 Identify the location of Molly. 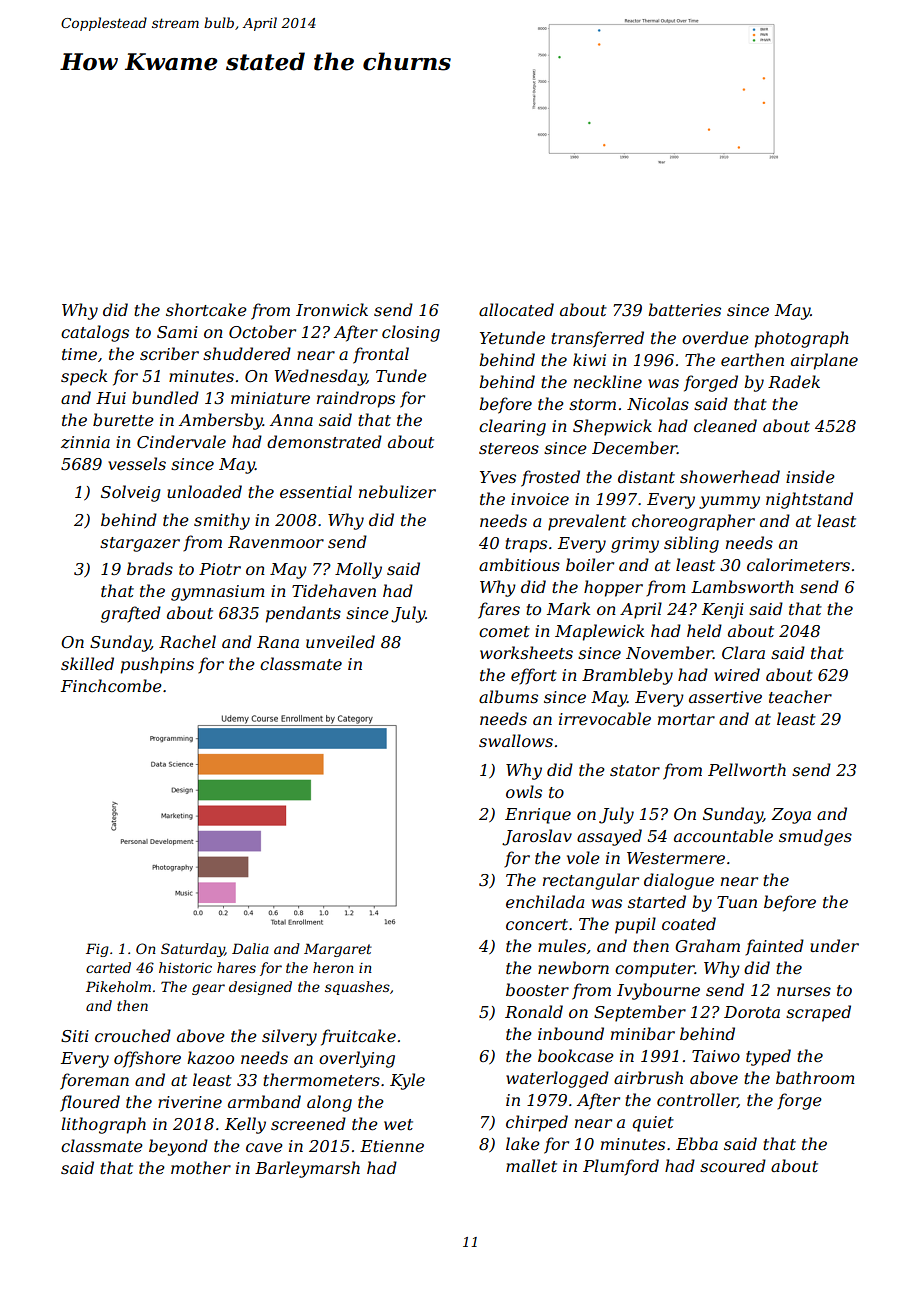
(358, 570).
